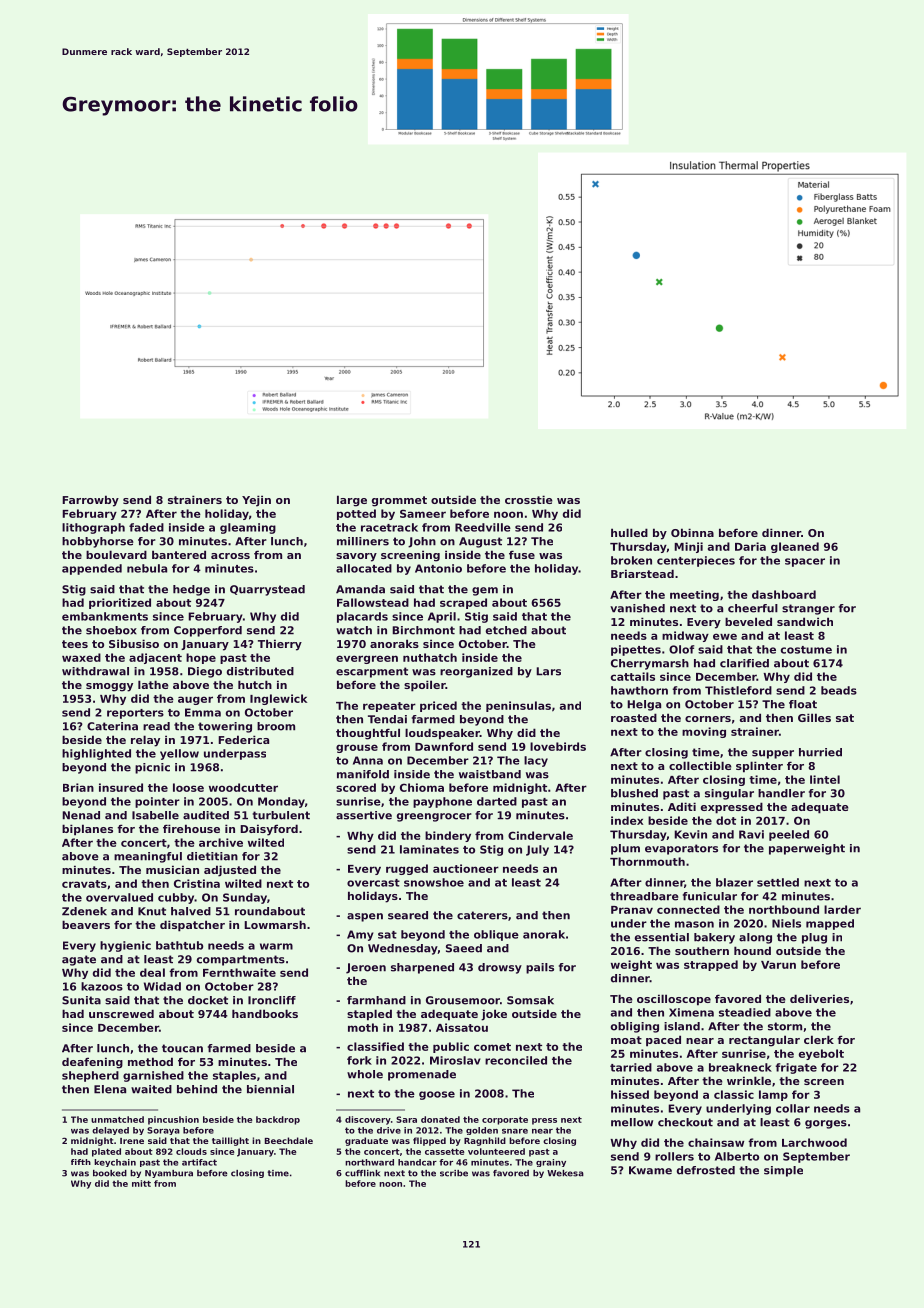 The image size is (924, 1308). I want to click on Nyambura, so click(169, 1174).
